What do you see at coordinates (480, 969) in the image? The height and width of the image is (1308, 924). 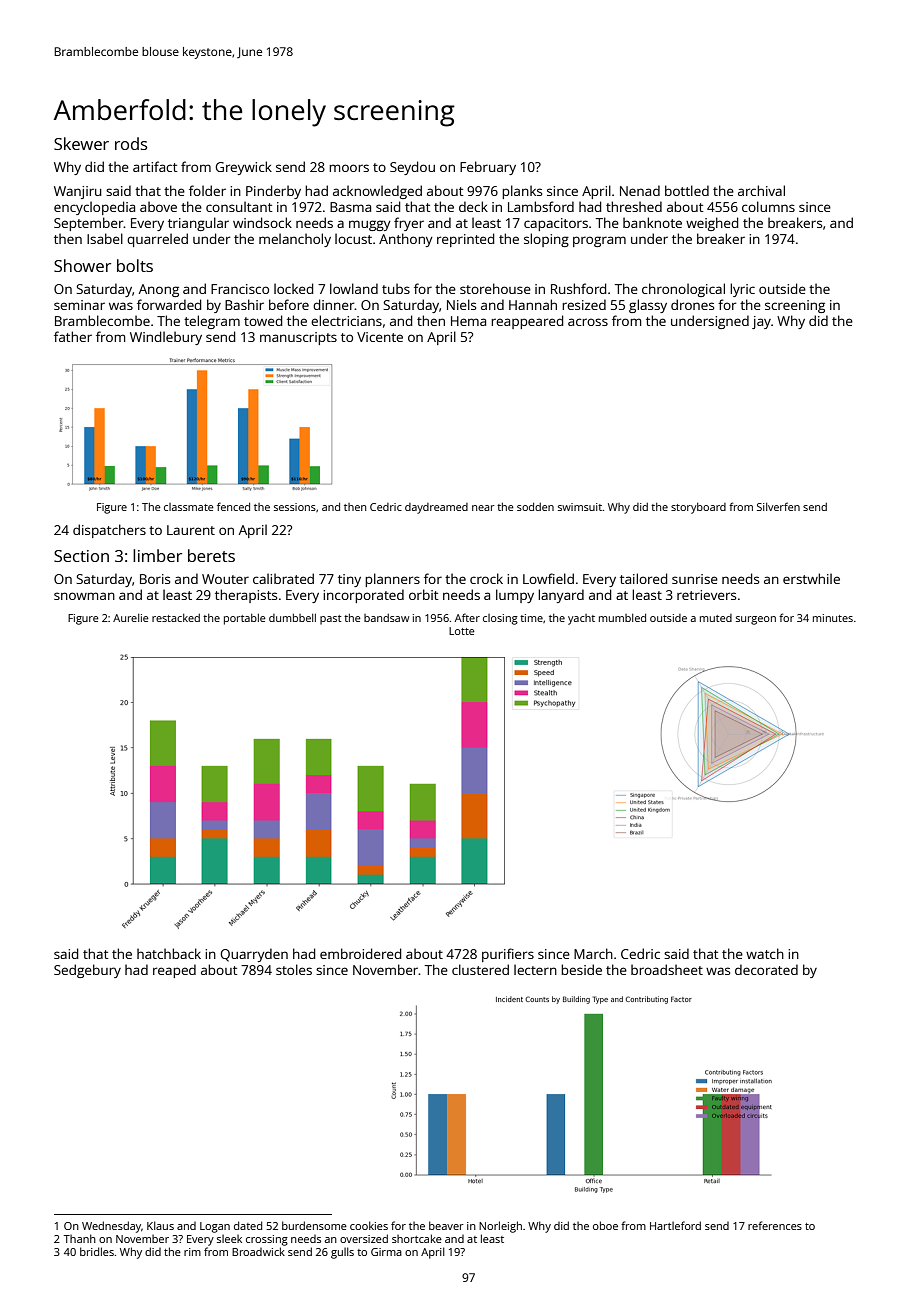 I see `clustered` at bounding box center [480, 969].
